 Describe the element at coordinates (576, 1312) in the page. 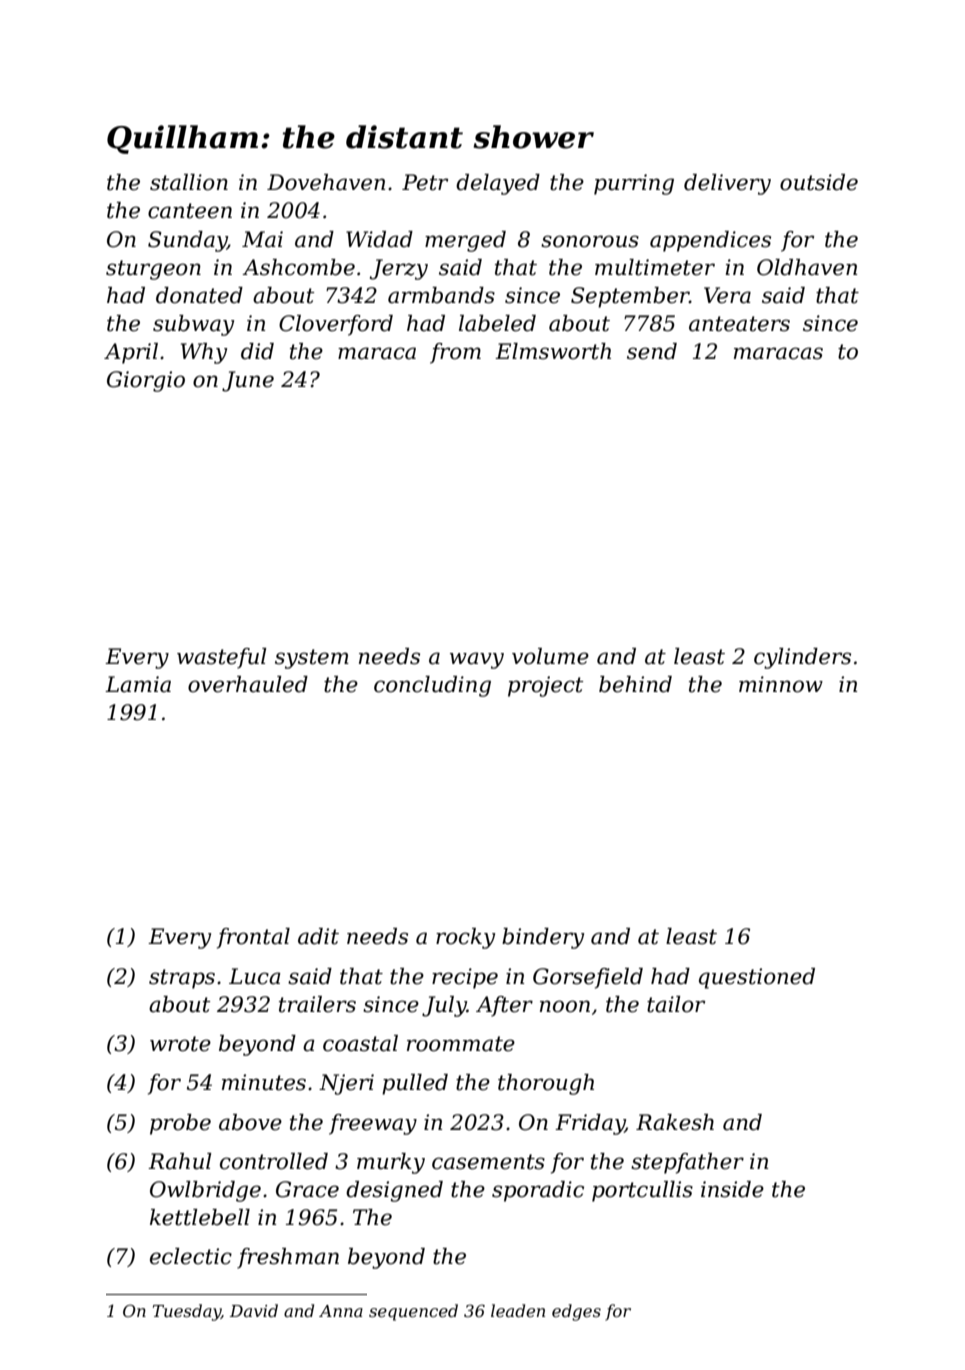

I see `edges` at that location.
